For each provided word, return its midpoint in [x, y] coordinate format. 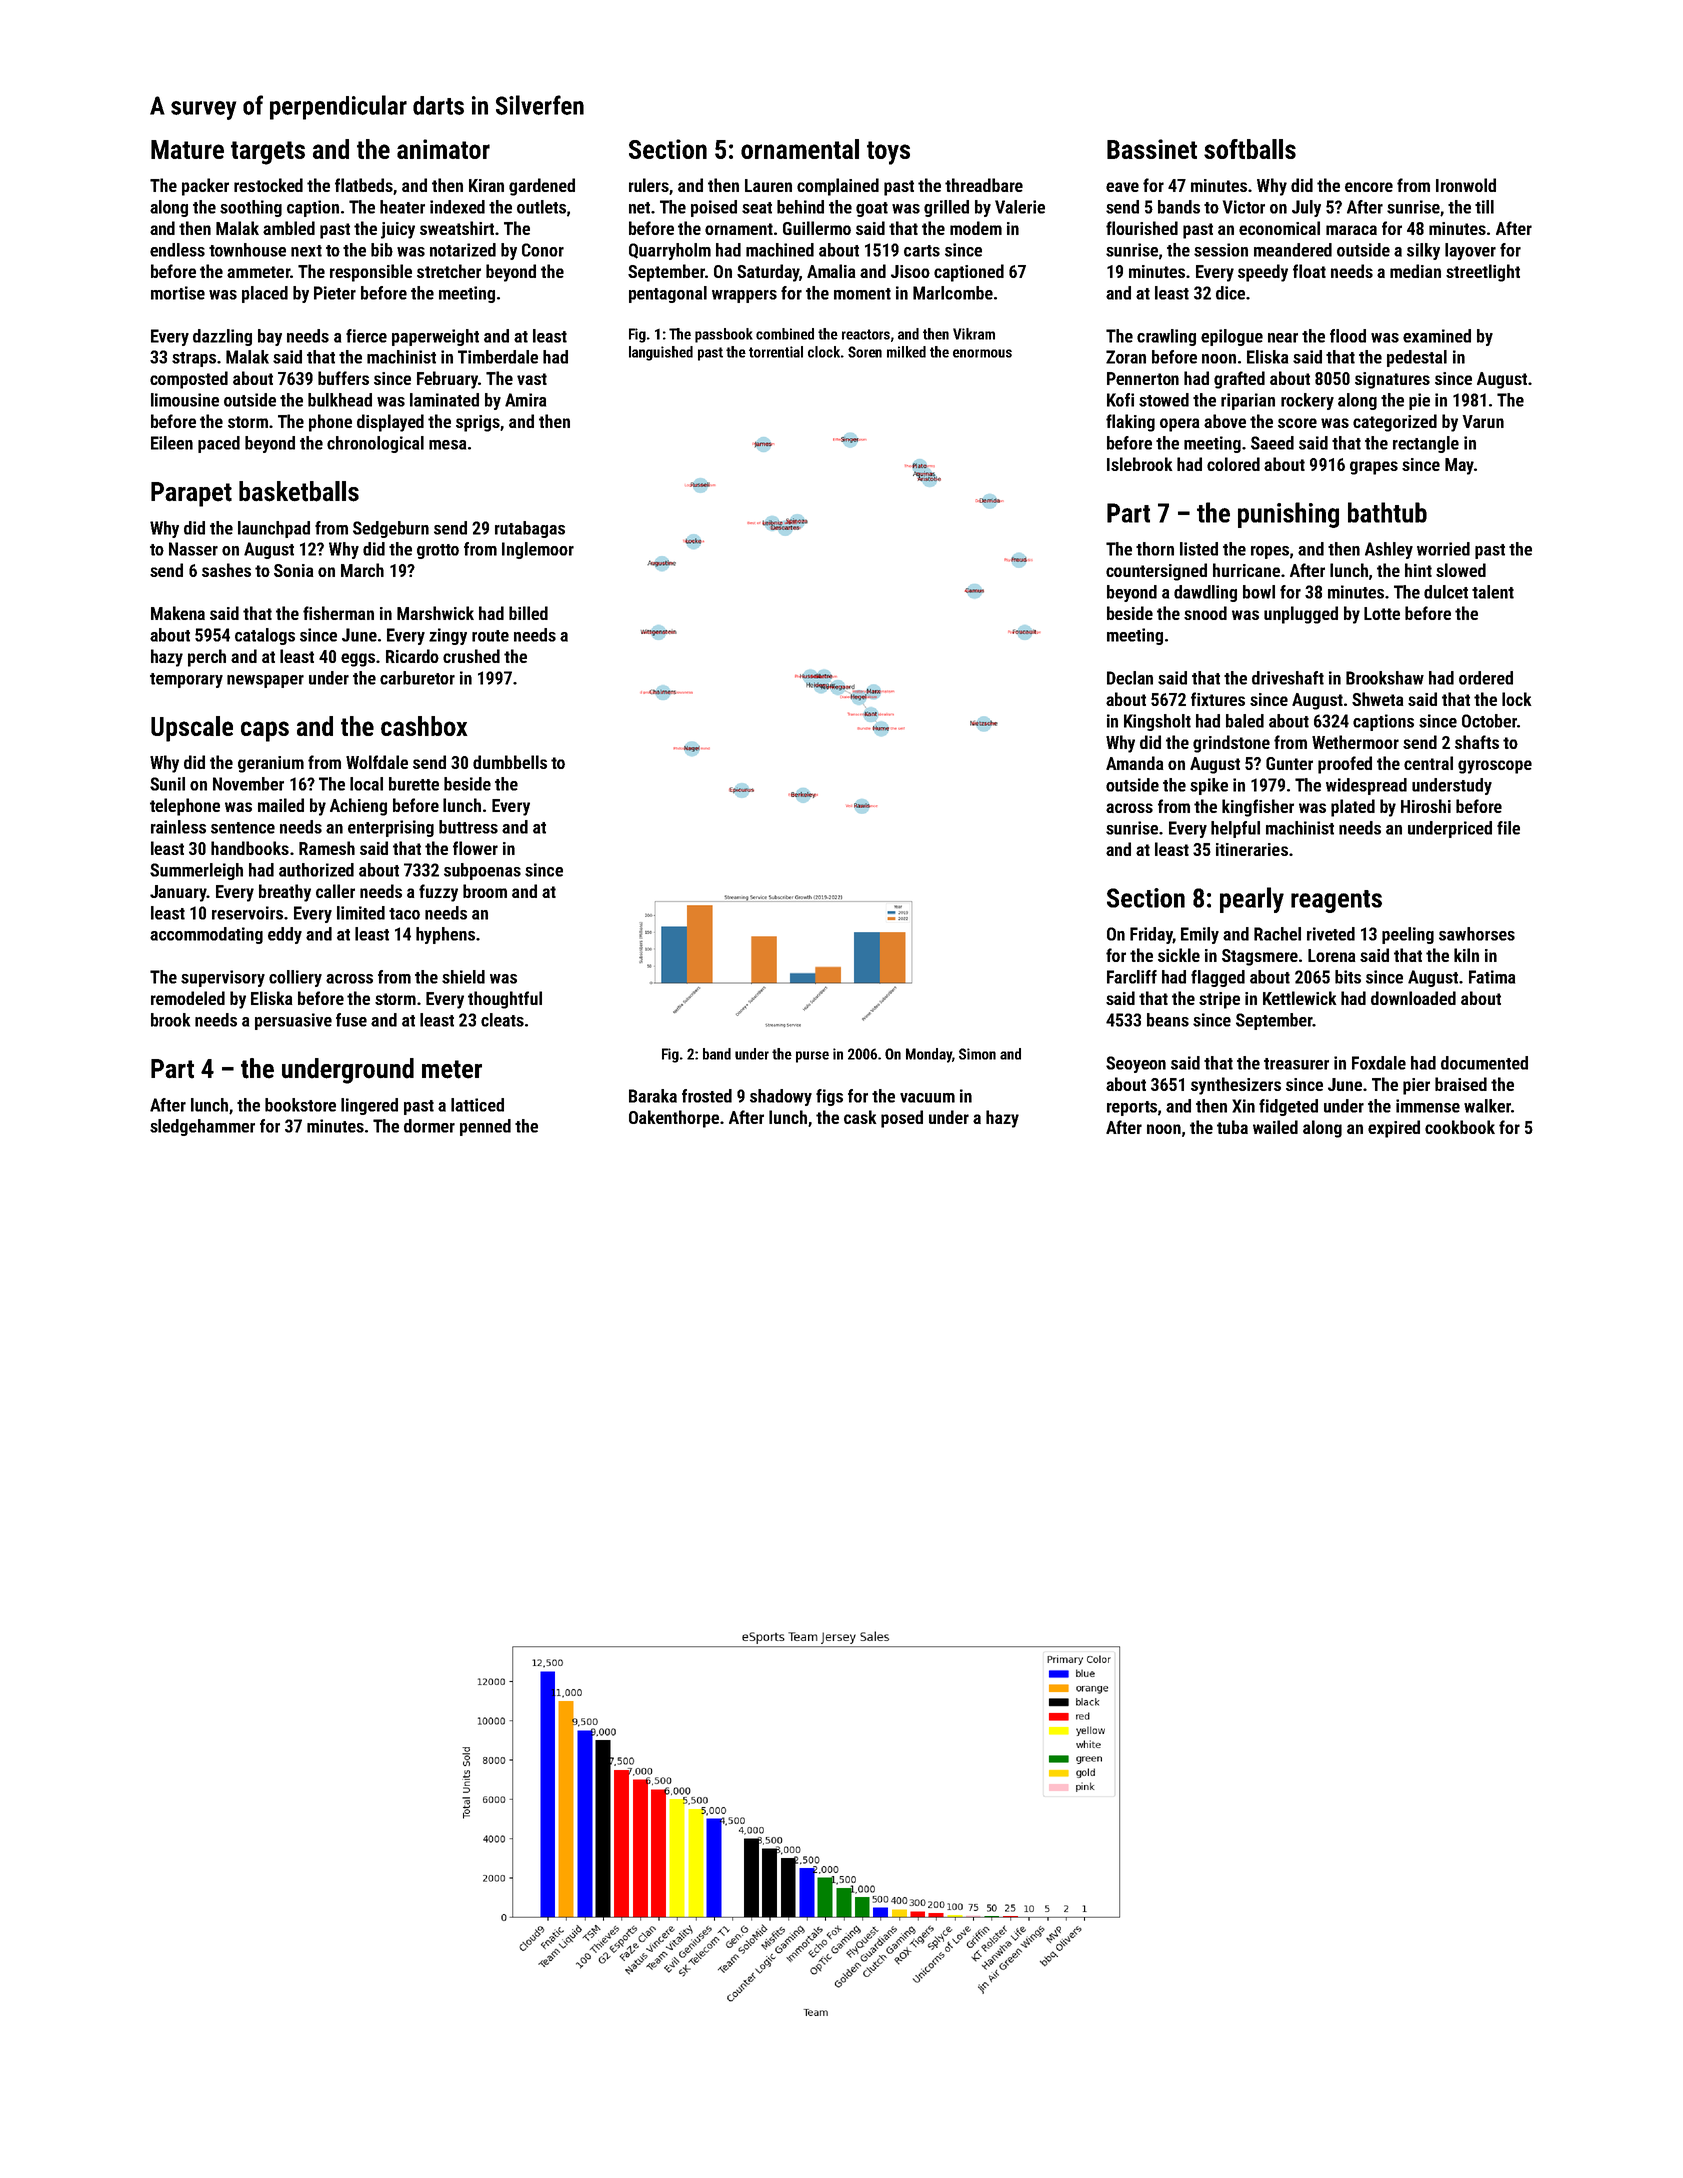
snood [1205, 613]
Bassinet [1152, 149]
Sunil [167, 784]
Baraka [653, 1096]
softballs [1250, 149]
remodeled [188, 998]
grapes [1374, 468]
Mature [187, 149]
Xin [1243, 1106]
